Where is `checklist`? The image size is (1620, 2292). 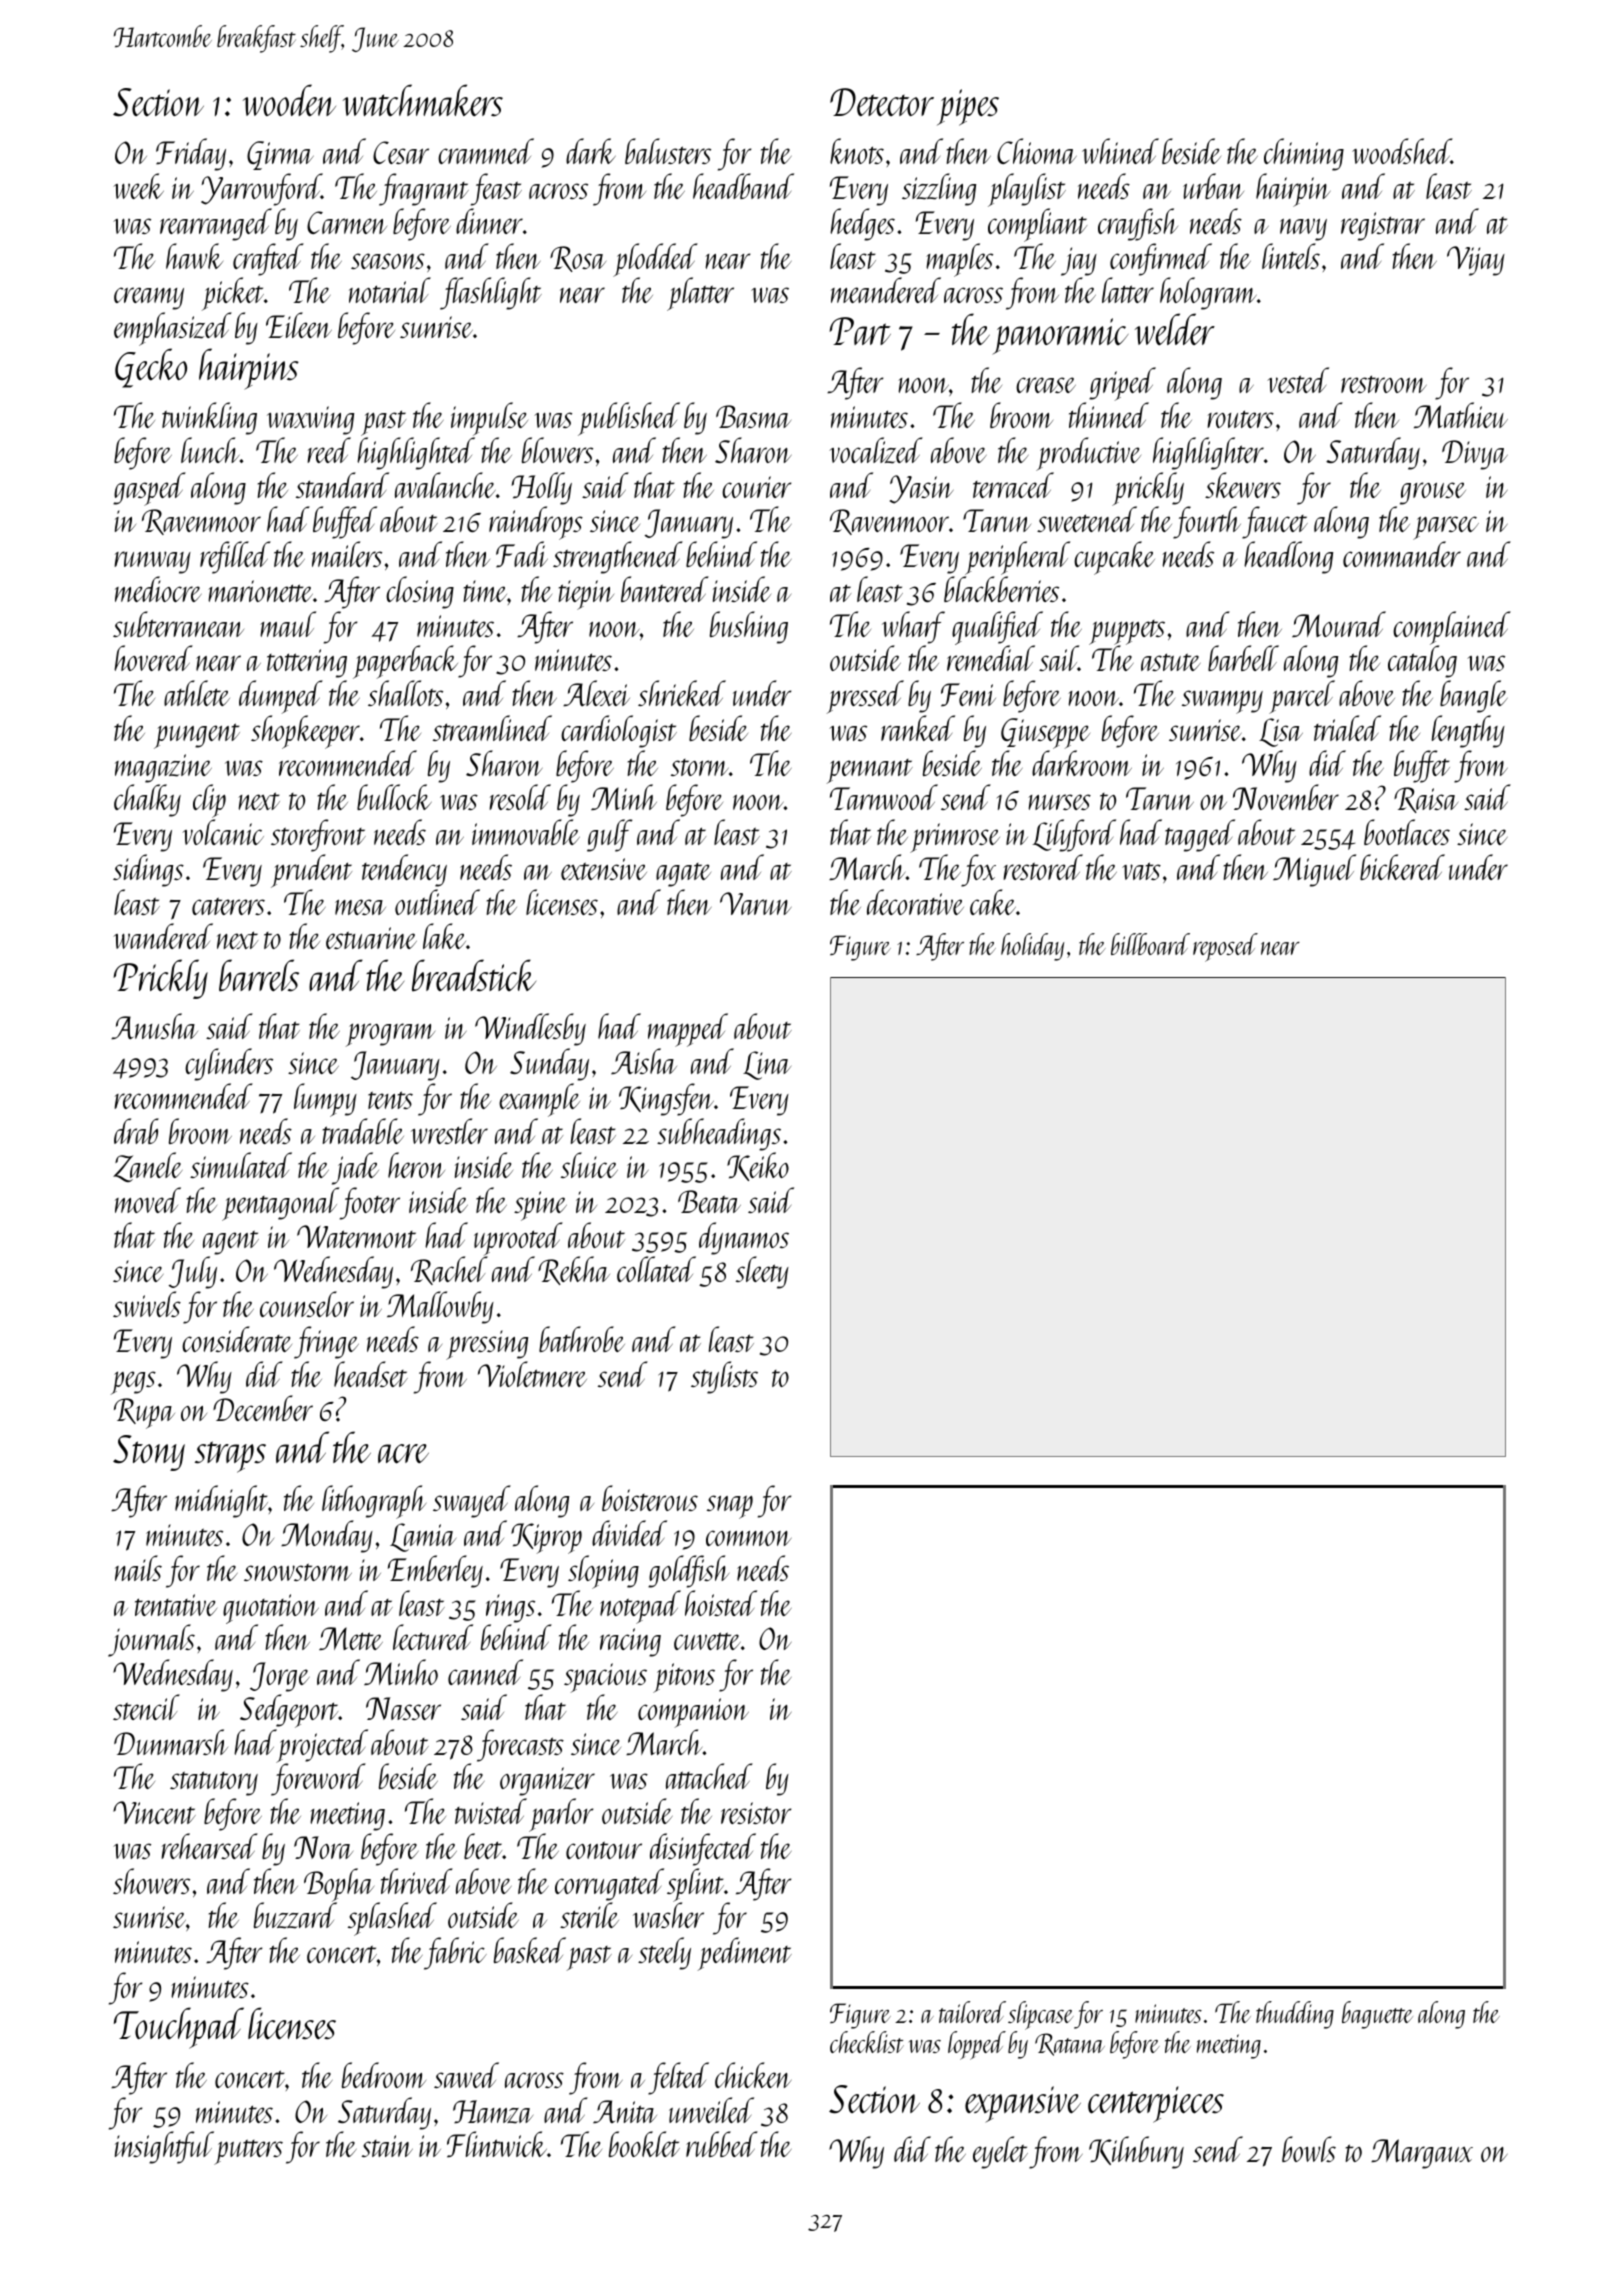
checklist is located at coordinates (867, 2042).
